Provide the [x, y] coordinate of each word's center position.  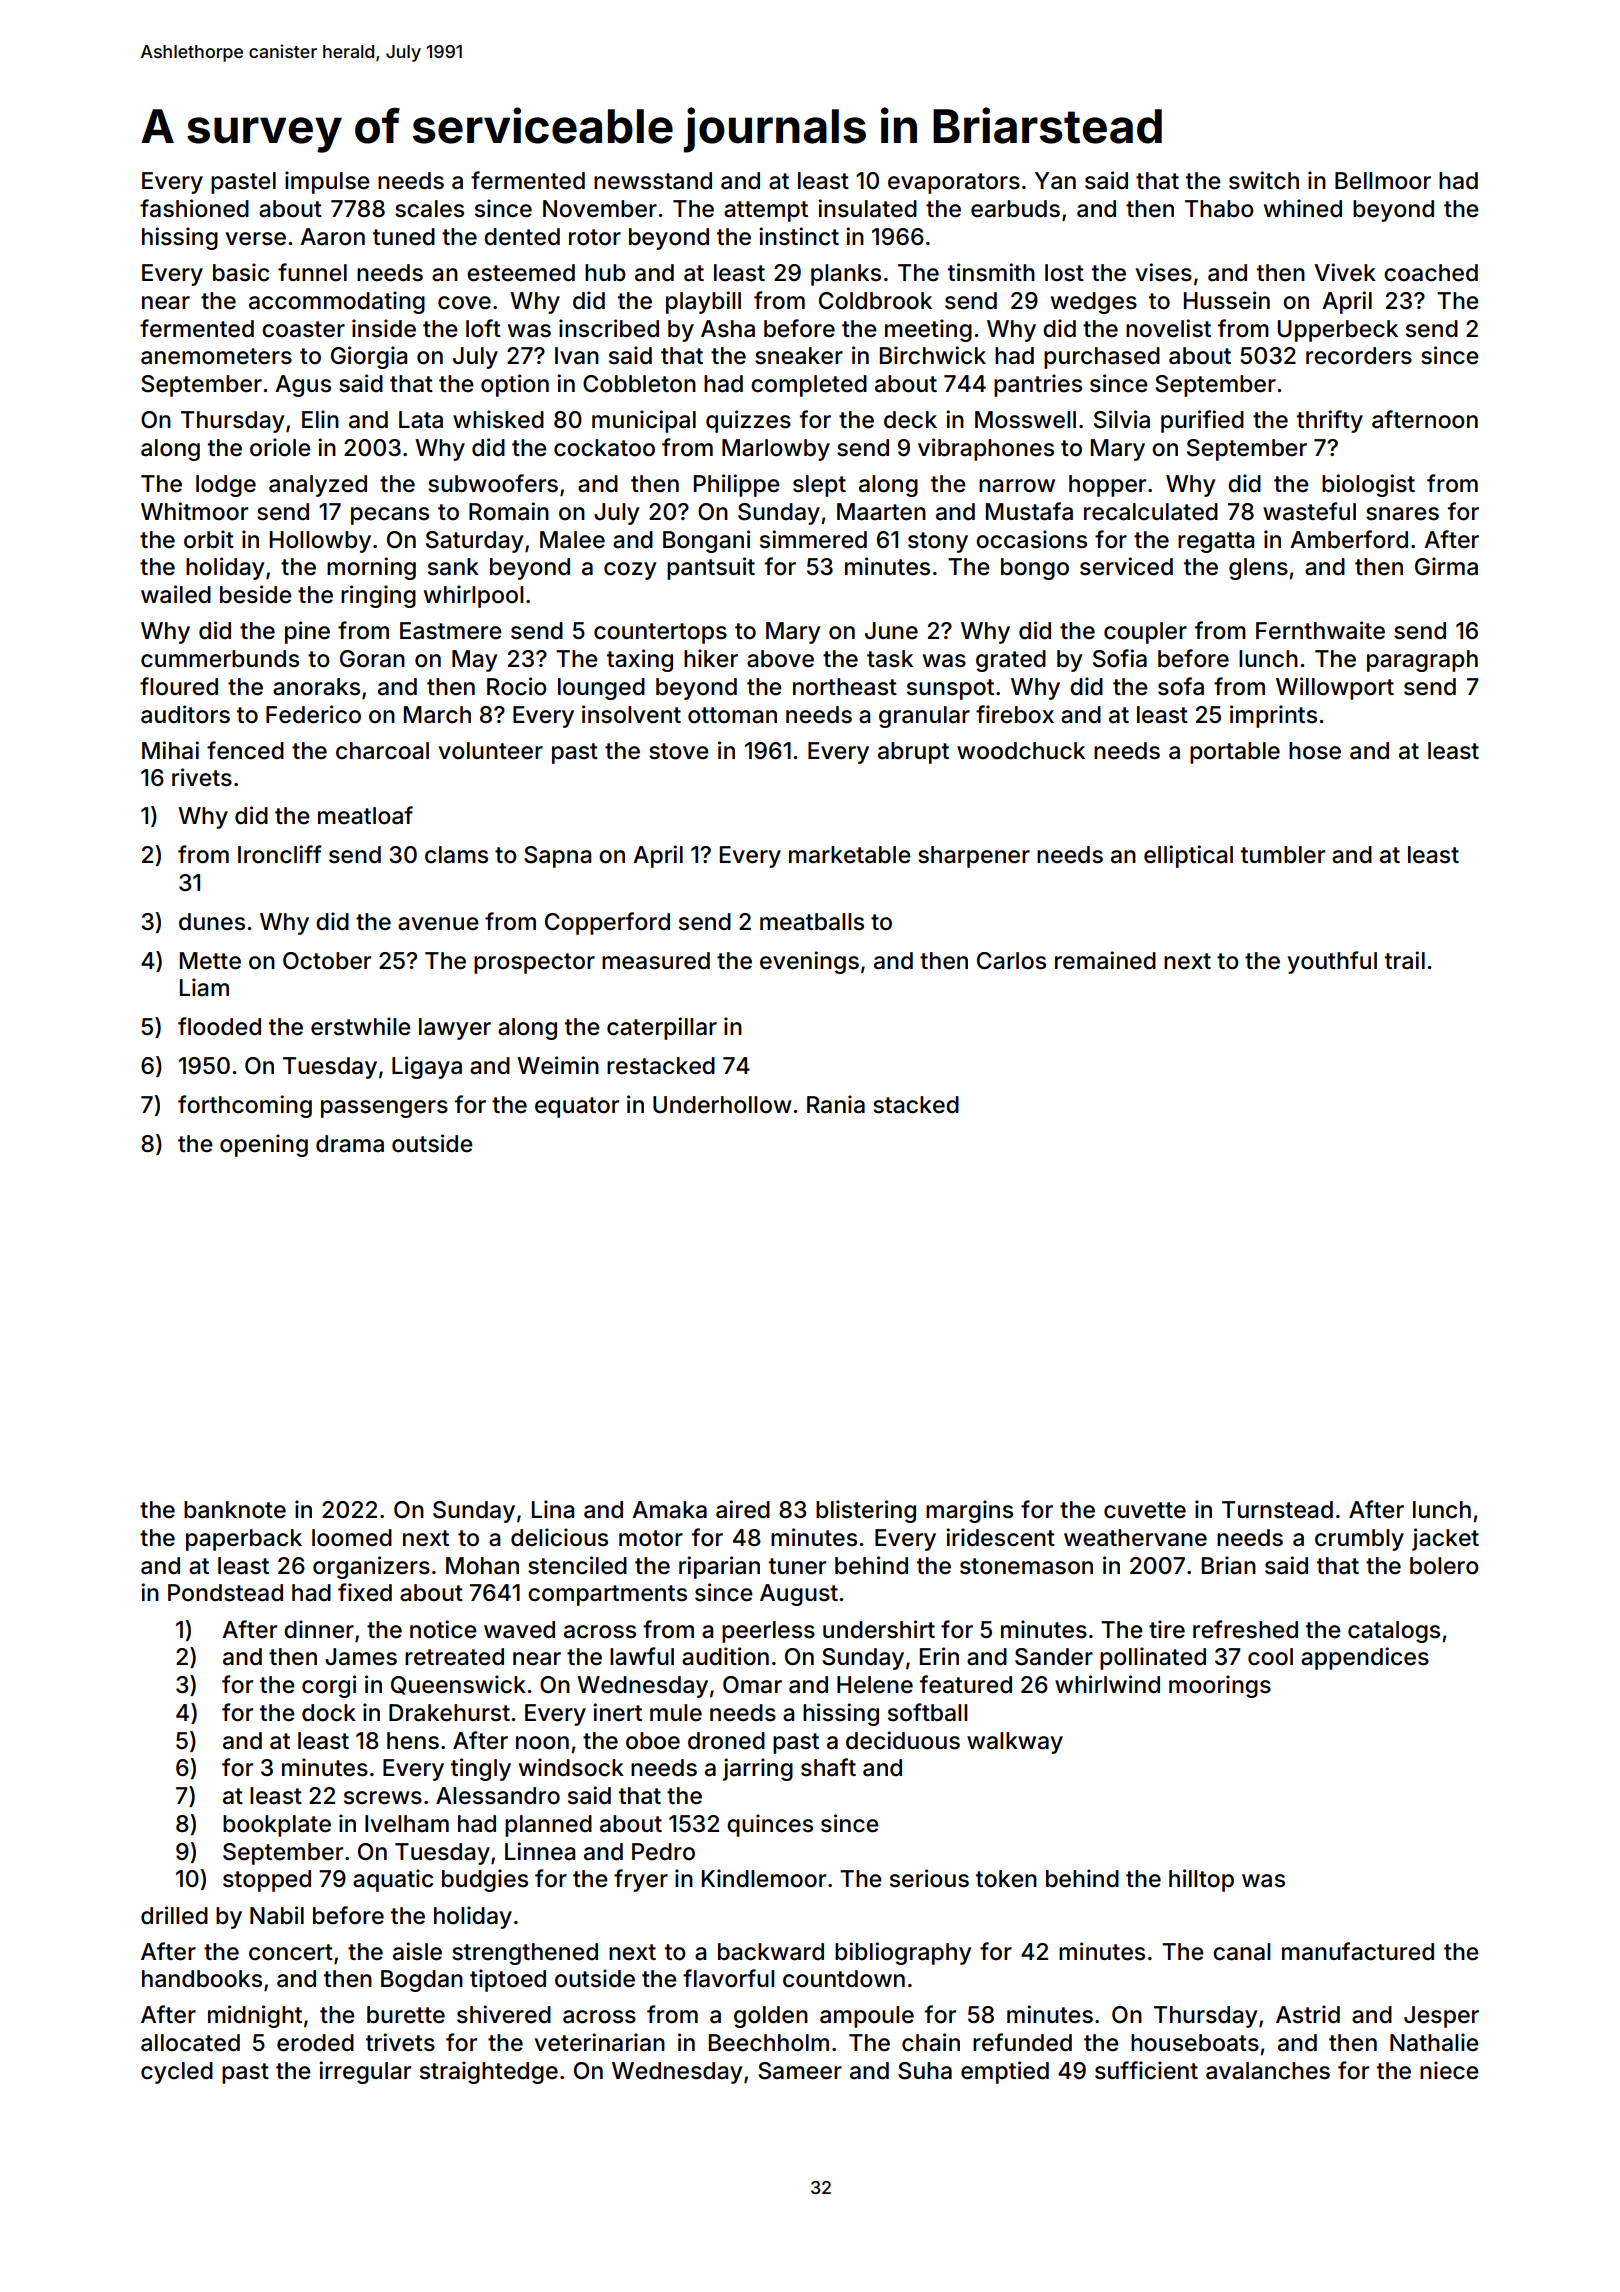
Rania [836, 1104]
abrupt [913, 753]
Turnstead [1277, 1510]
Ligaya [427, 1067]
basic [241, 272]
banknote [235, 1510]
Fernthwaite [1320, 630]
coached [1431, 273]
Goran [372, 659]
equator [577, 1107]
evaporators [954, 183]
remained [1105, 960]
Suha [925, 2071]
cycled [177, 2073]
